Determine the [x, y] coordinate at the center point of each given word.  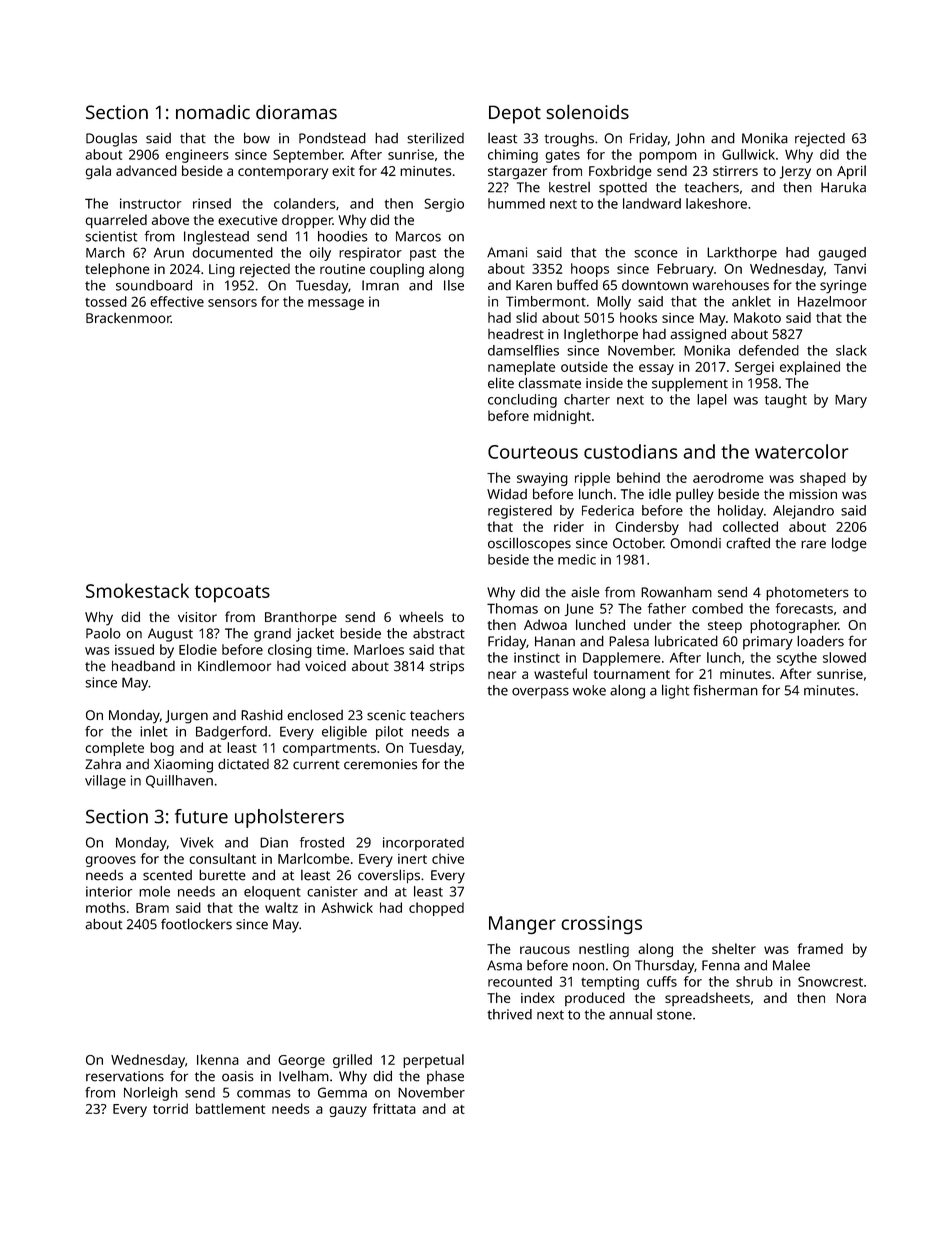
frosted [322, 842]
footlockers [196, 924]
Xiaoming [183, 766]
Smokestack [137, 590]
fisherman [725, 690]
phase [445, 1078]
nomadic [213, 111]
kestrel [569, 187]
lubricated [686, 641]
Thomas [512, 608]
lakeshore [716, 203]
